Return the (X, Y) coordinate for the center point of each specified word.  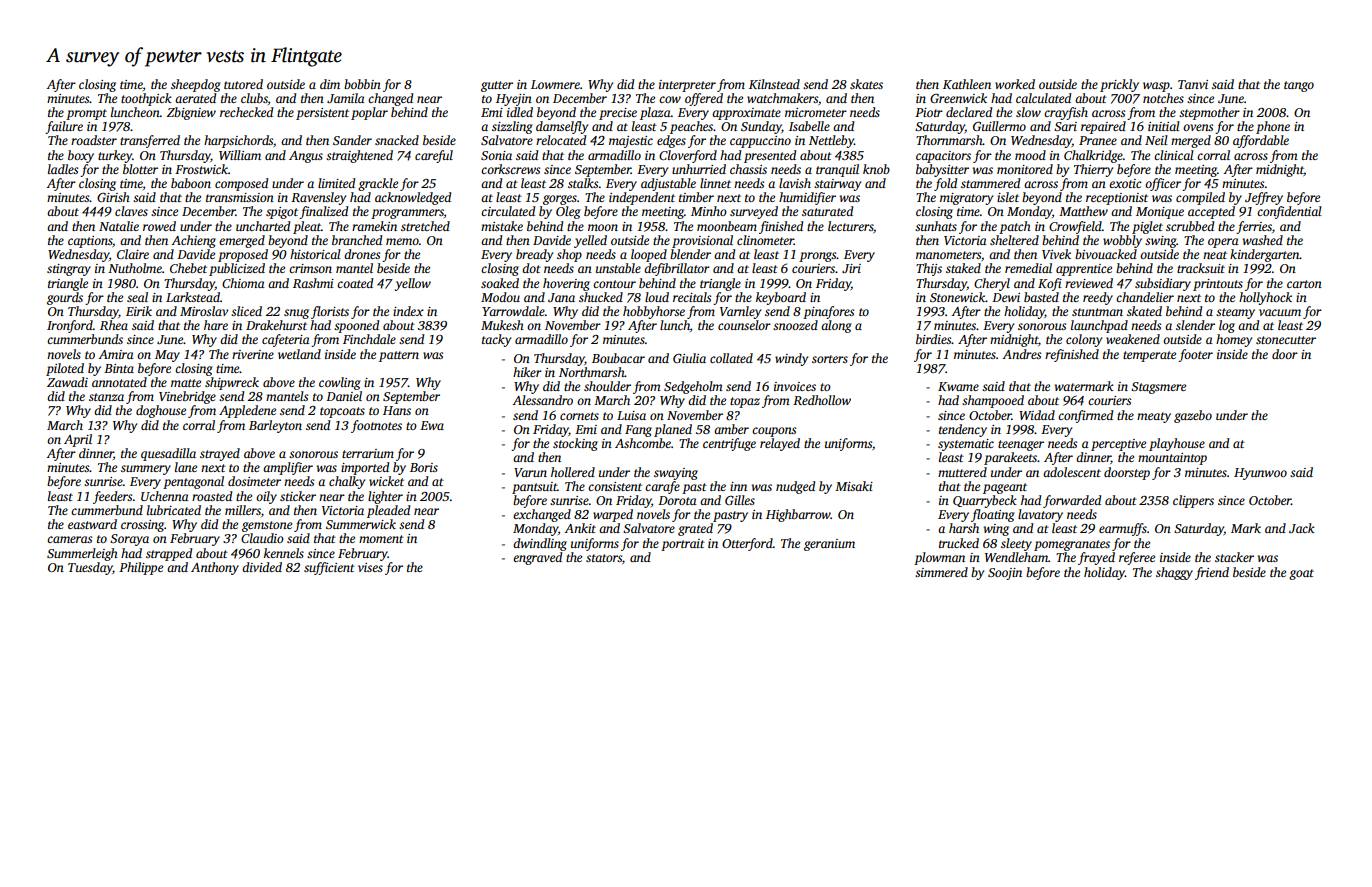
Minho (709, 211)
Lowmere (555, 84)
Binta (119, 368)
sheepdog (196, 85)
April (78, 440)
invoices (795, 386)
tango (1299, 86)
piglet (1147, 227)
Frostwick (201, 169)
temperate (1149, 356)
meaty (1154, 417)
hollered (573, 472)
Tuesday (90, 568)
